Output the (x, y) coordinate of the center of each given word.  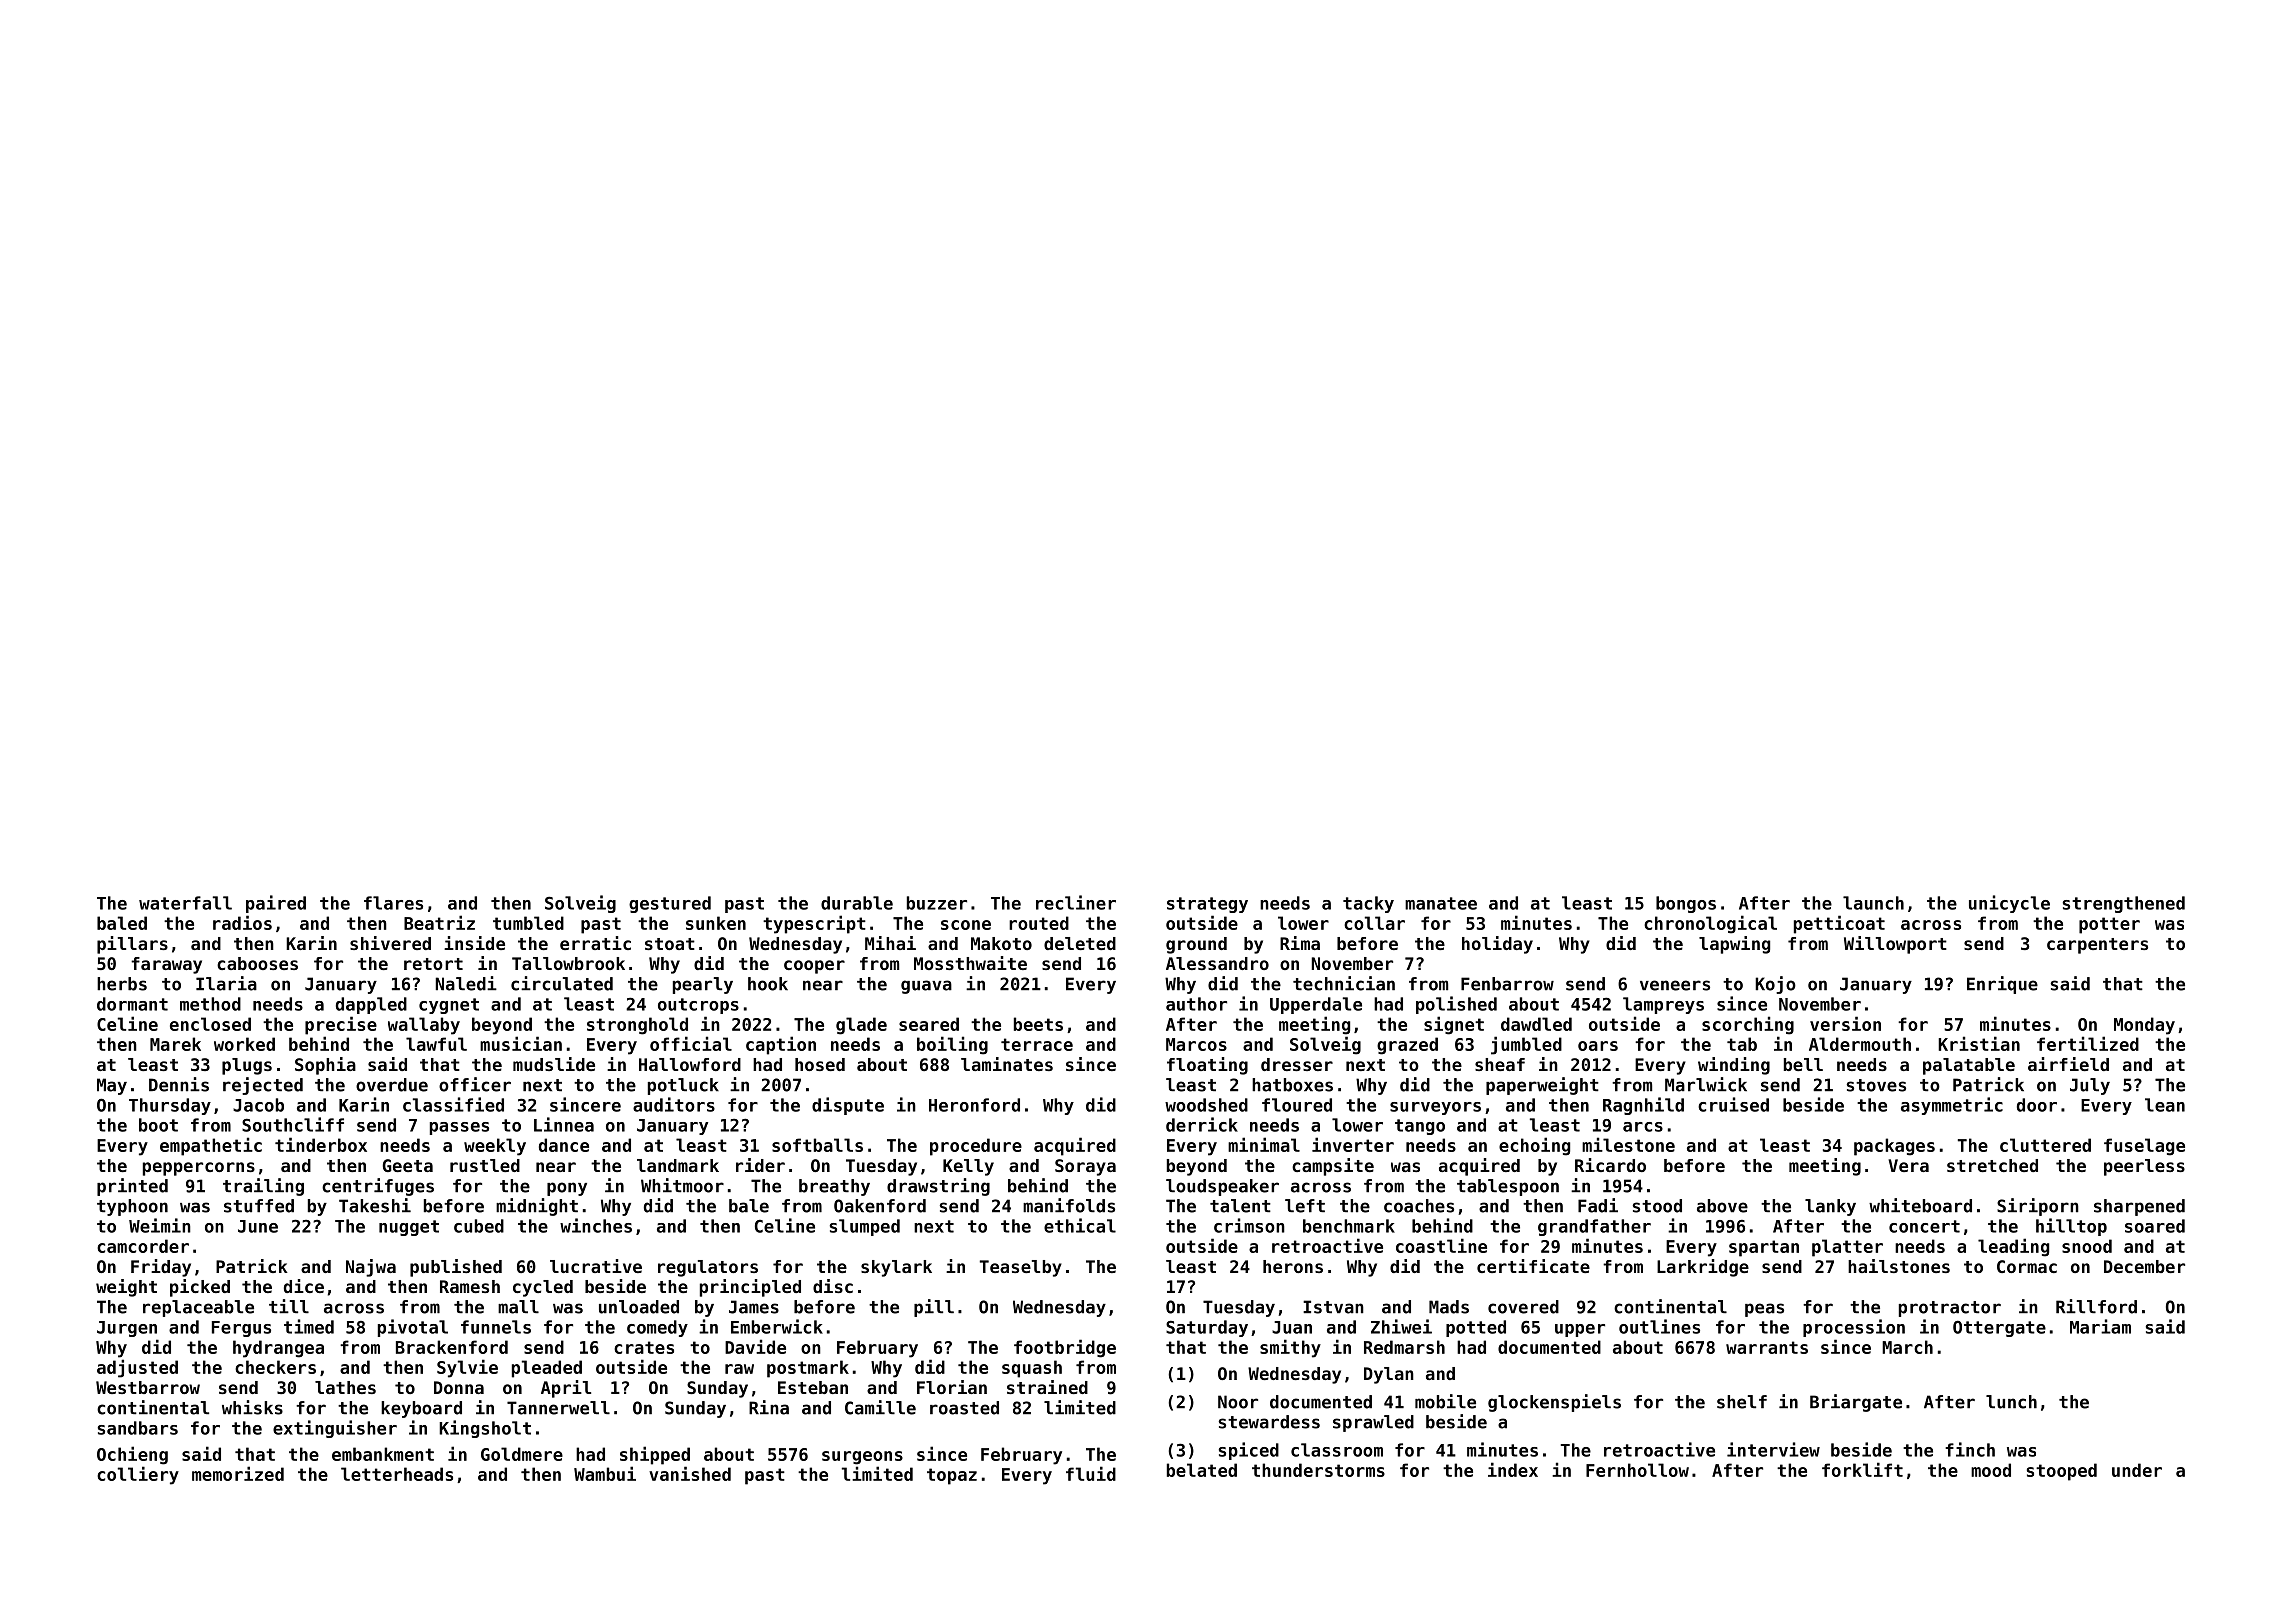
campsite (1333, 1167)
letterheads (397, 1474)
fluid (1091, 1473)
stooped (2062, 1472)
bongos (1686, 904)
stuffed (259, 1206)
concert (1924, 1226)
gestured (670, 904)
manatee (1441, 903)
